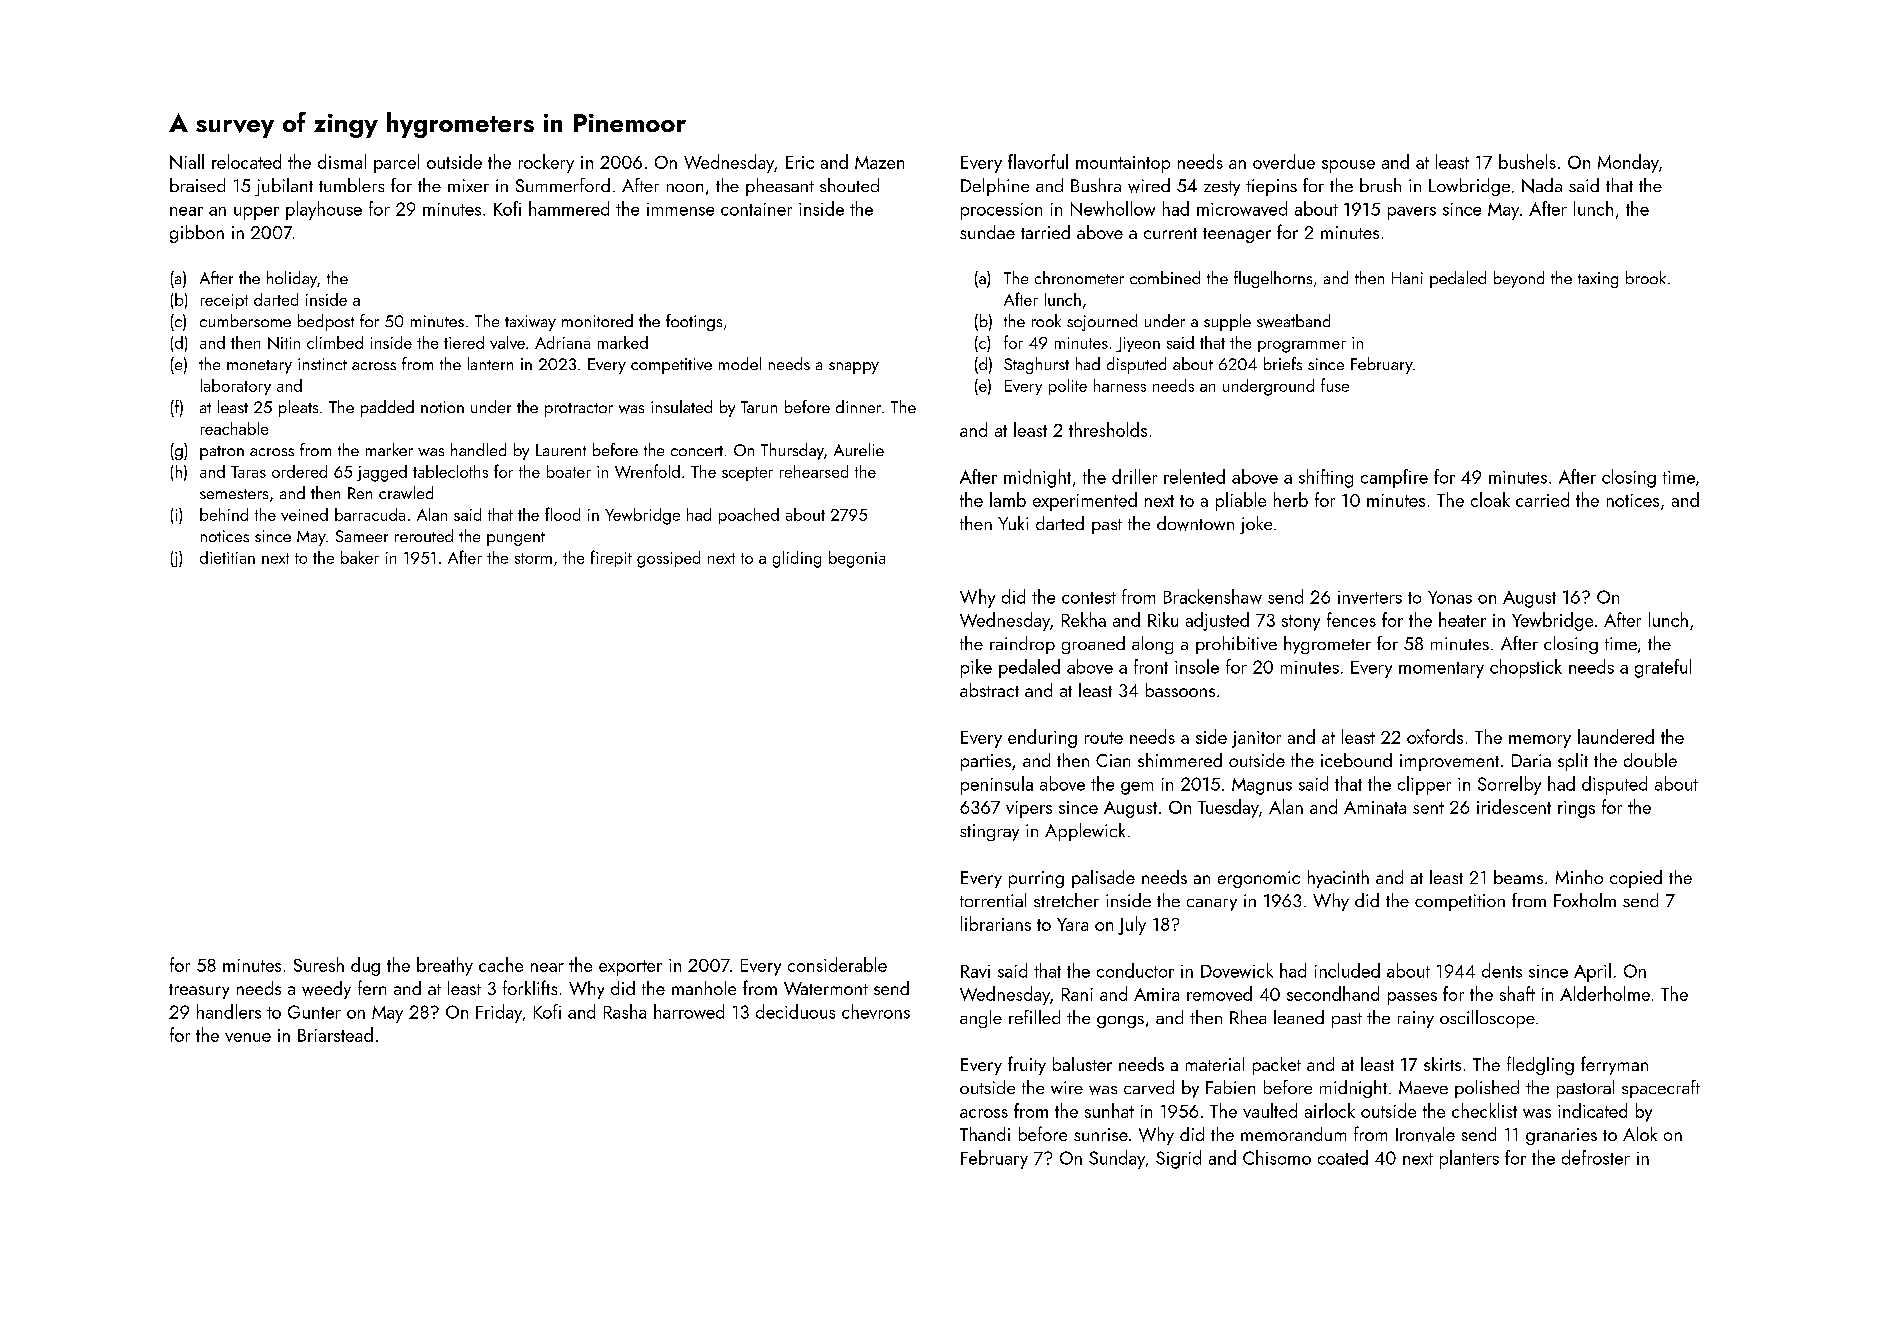 The height and width of the screenshot is (1328, 1878). Describe the element at coordinates (1120, 385) in the screenshot. I see `harness` at that location.
